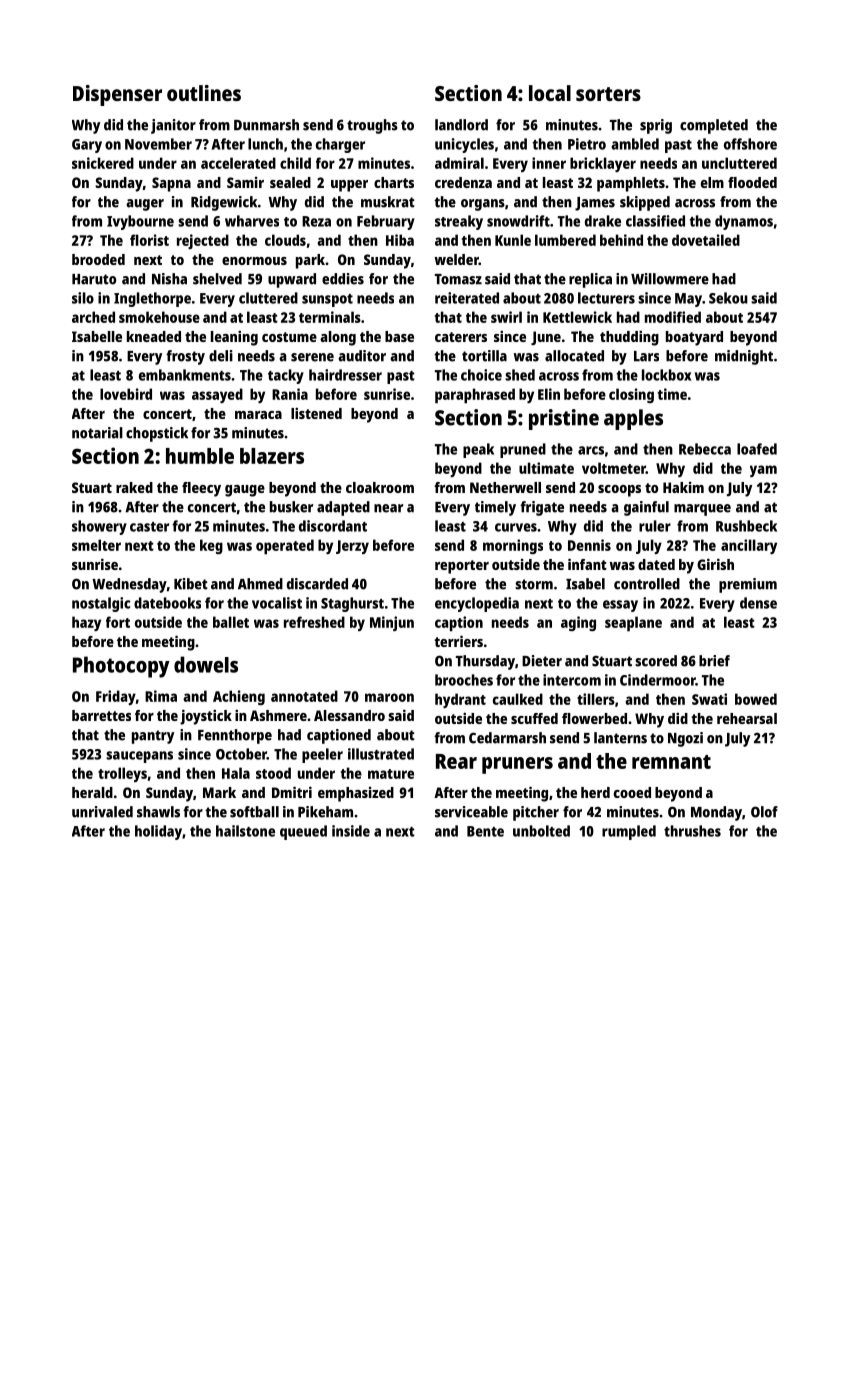  I want to click on encyclopedia, so click(477, 604).
